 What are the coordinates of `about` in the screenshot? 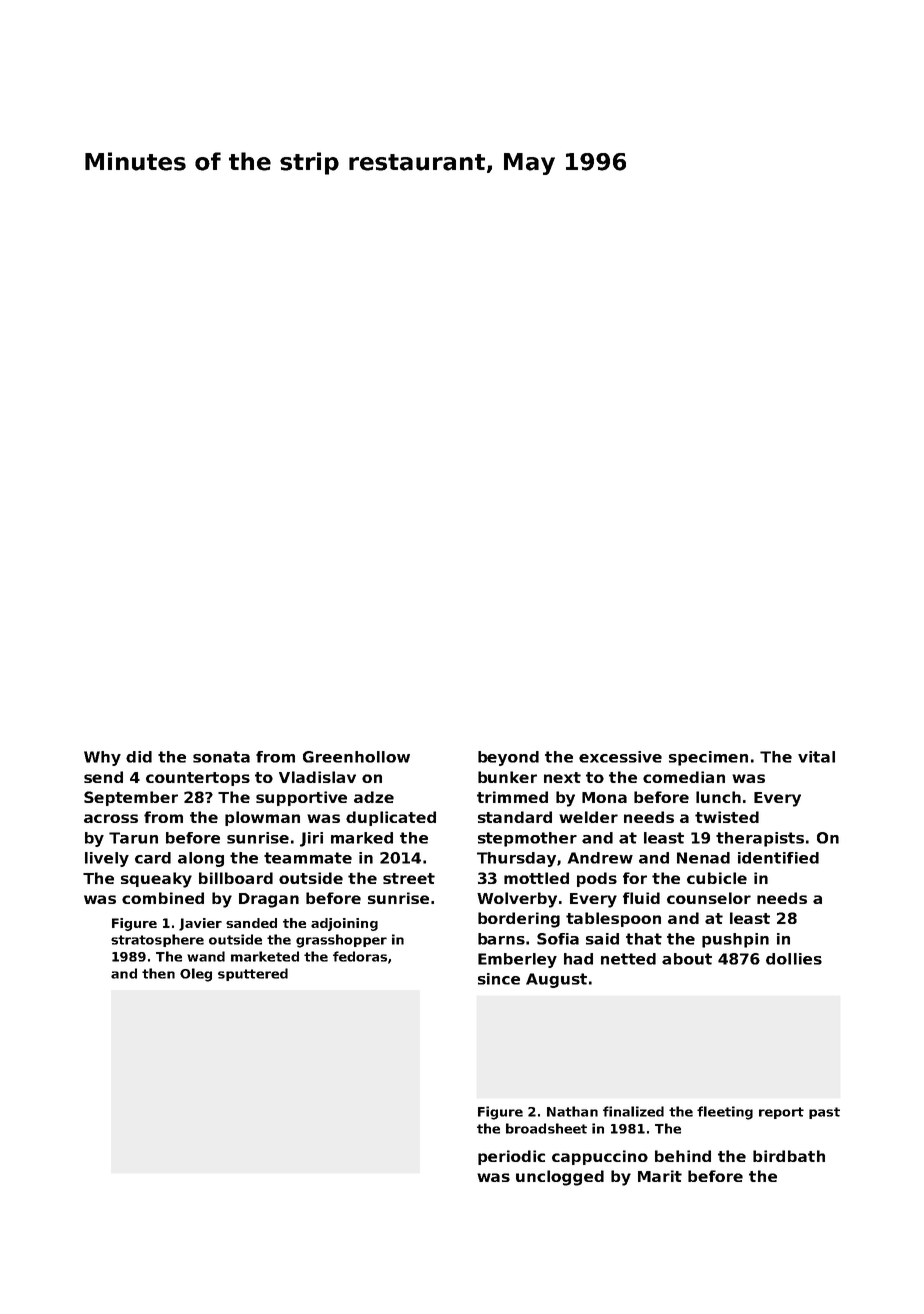 It's located at (687, 959).
